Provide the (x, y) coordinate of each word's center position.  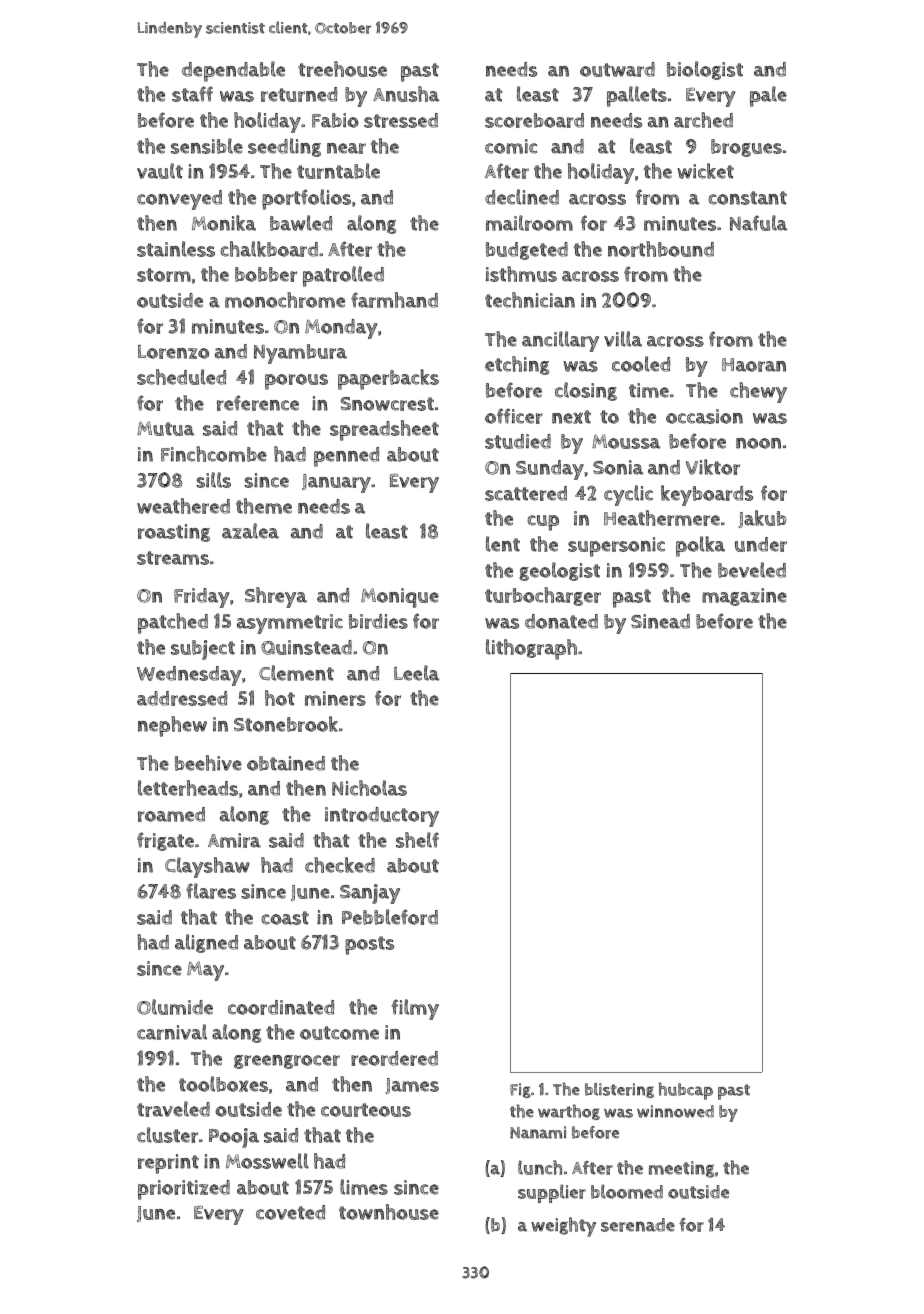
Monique (400, 598)
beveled (752, 570)
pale (768, 96)
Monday (341, 329)
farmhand (394, 300)
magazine (744, 597)
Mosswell (267, 1161)
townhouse (389, 1212)
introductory (382, 817)
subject (203, 650)
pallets (637, 96)
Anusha (406, 94)
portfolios (306, 199)
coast (285, 918)
